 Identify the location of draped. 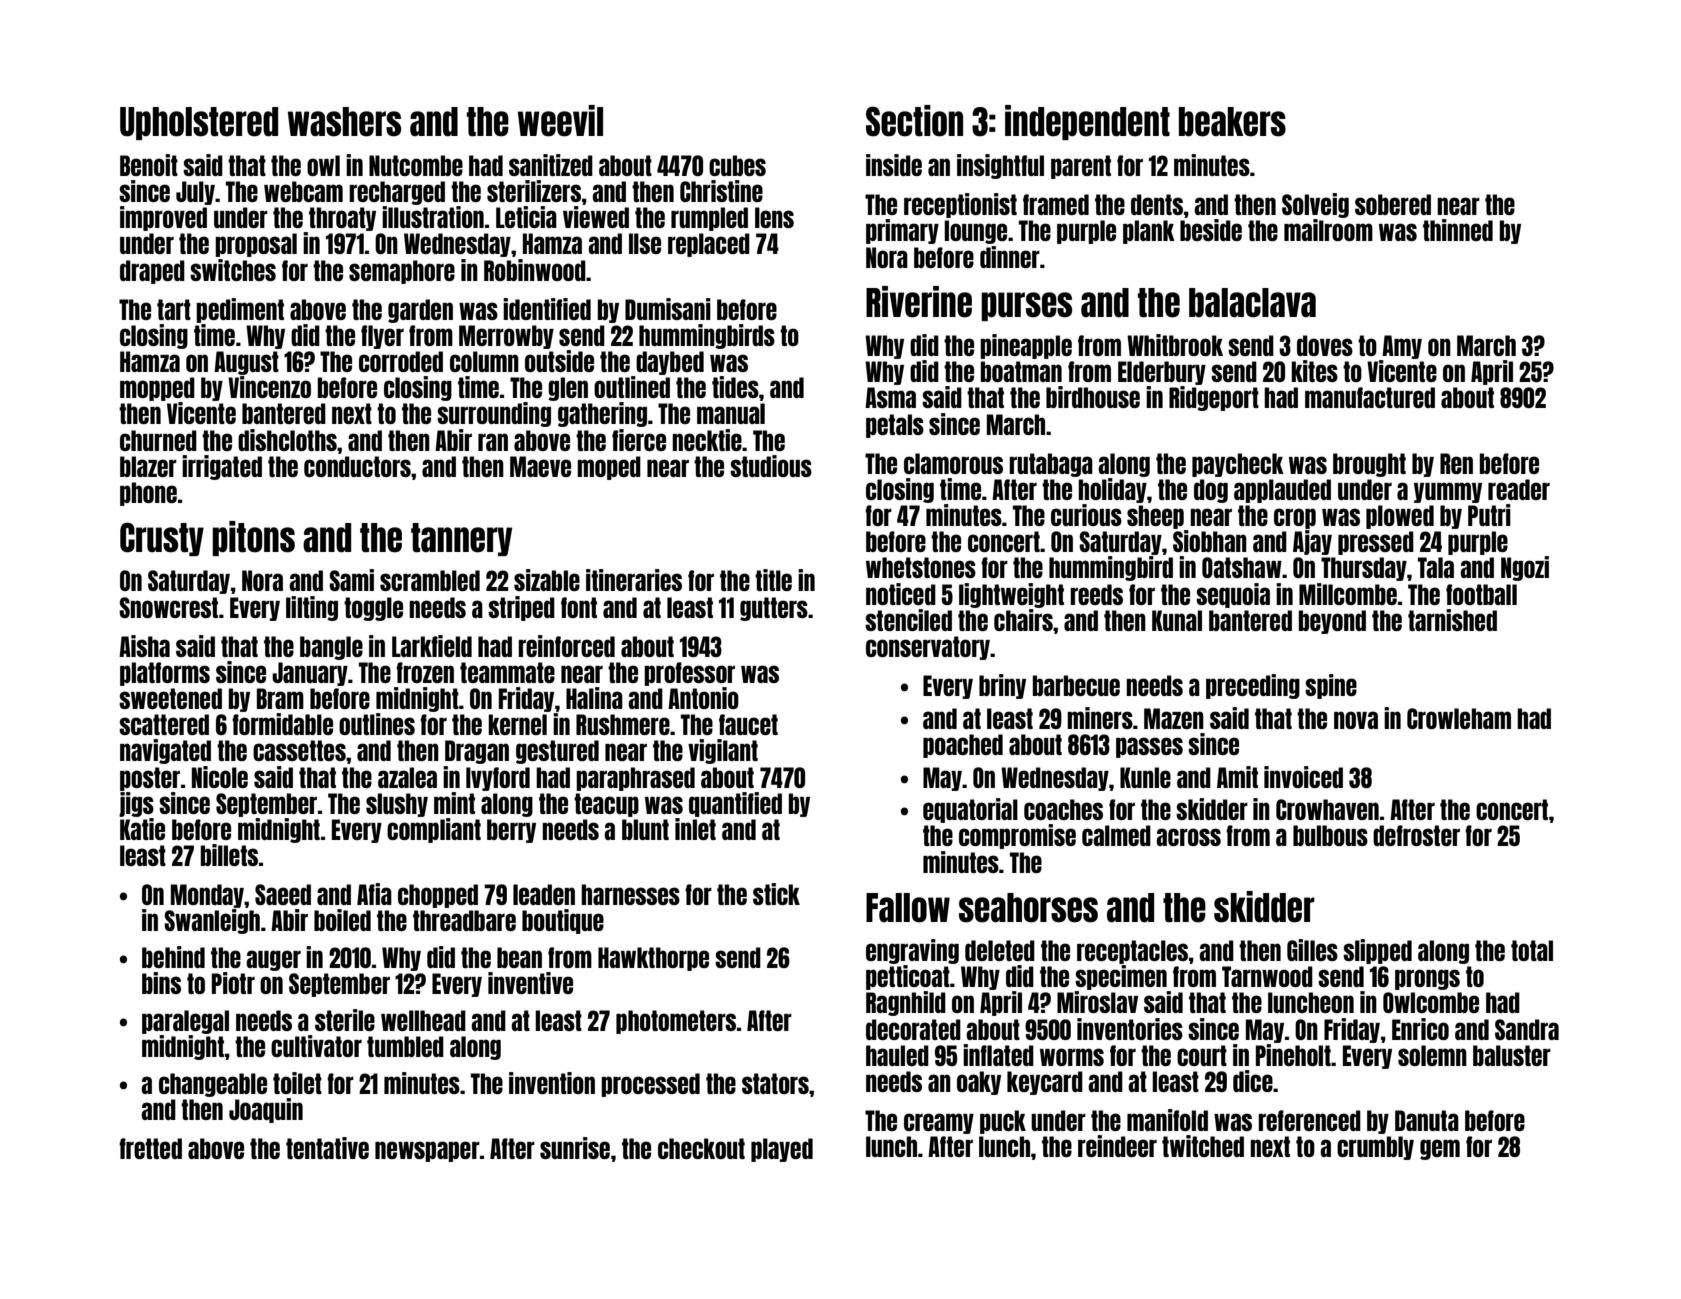
(152, 272).
